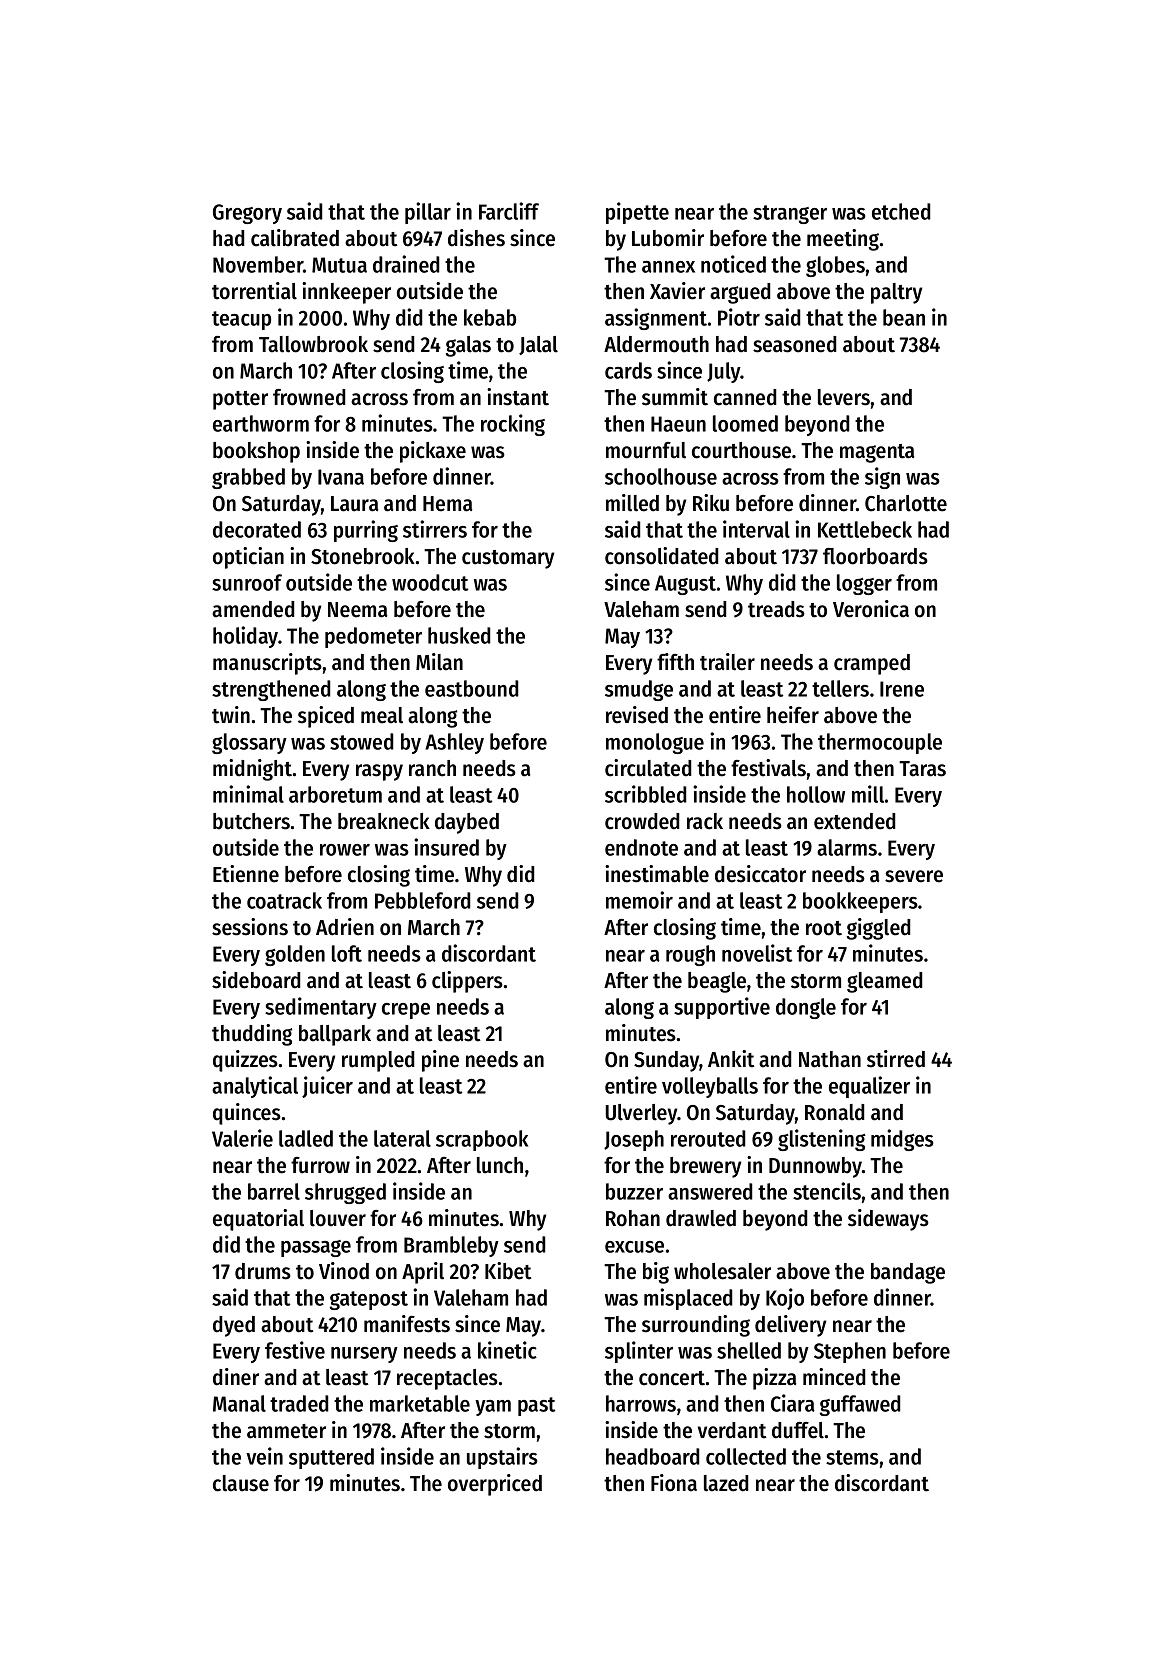 This page has width=1165, height=1654. I want to click on heifer, so click(793, 715).
